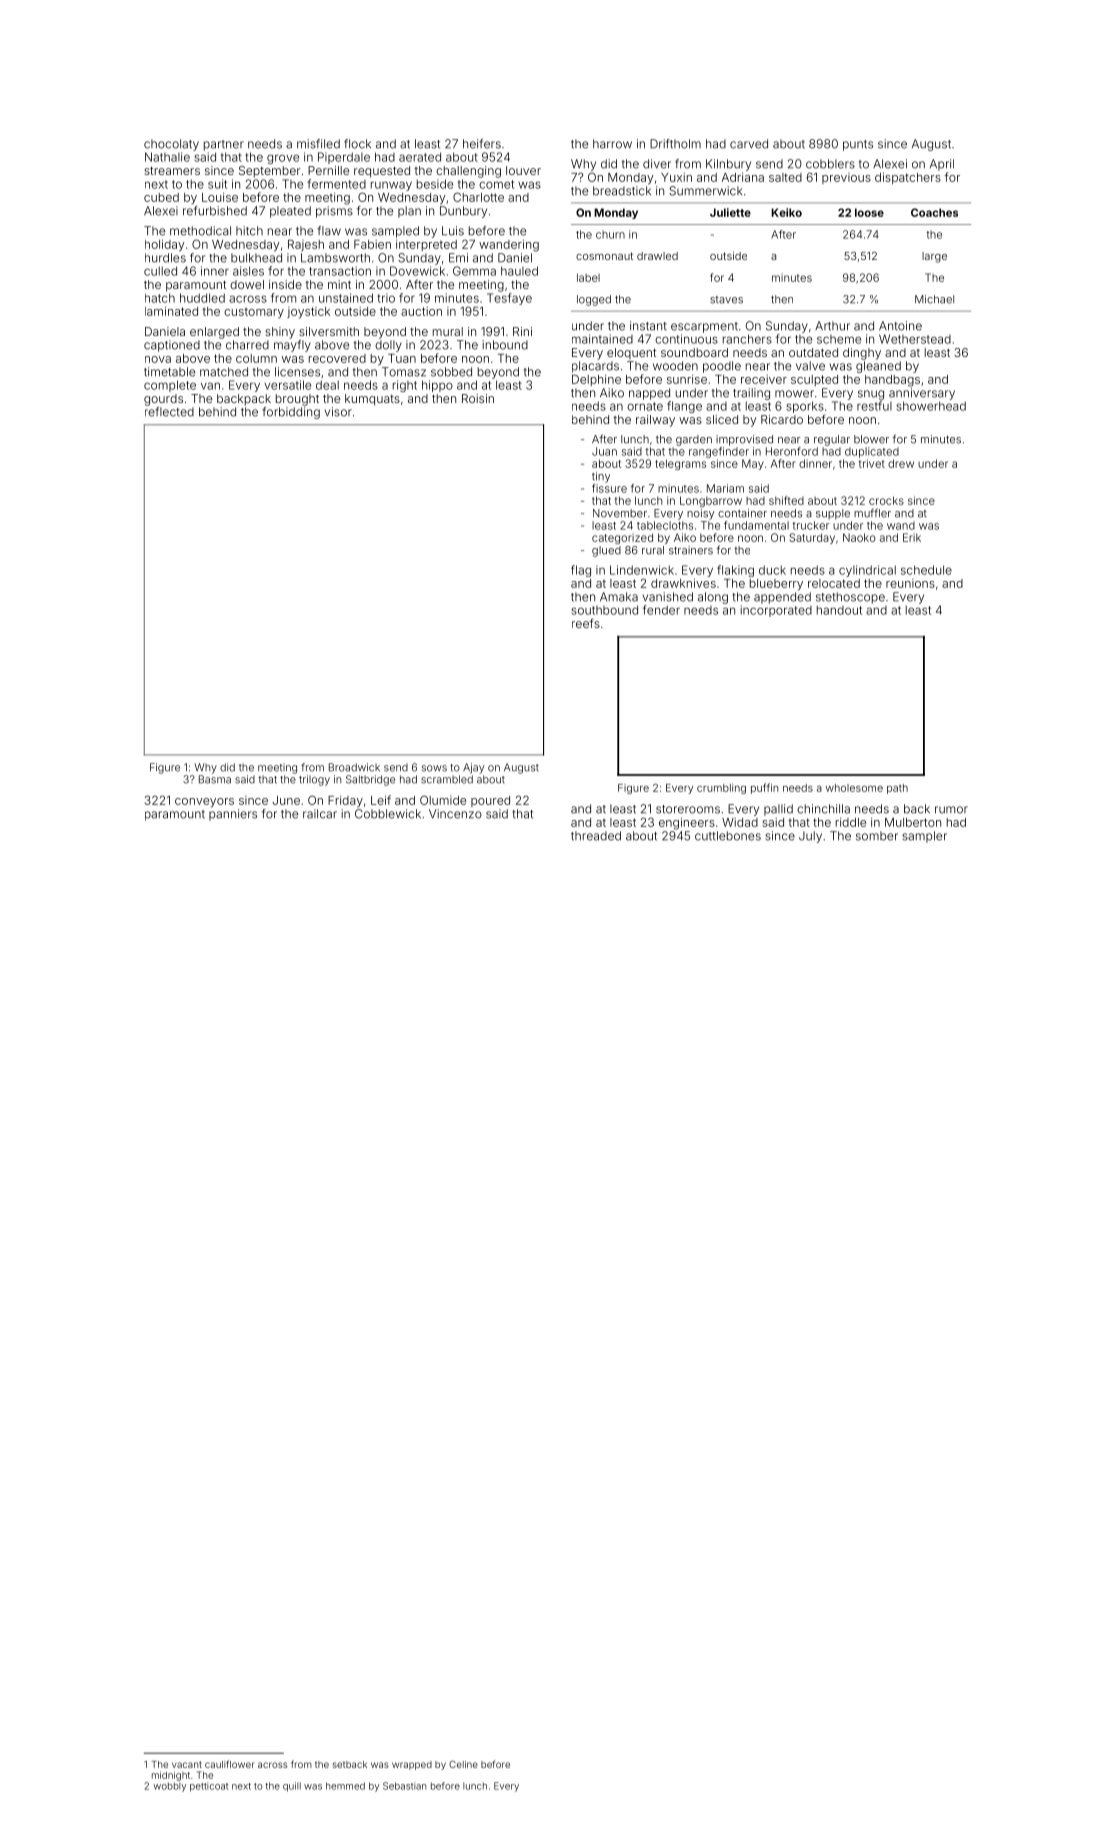 The height and width of the screenshot is (1837, 1115). Describe the element at coordinates (749, 144) in the screenshot. I see `carved` at that location.
